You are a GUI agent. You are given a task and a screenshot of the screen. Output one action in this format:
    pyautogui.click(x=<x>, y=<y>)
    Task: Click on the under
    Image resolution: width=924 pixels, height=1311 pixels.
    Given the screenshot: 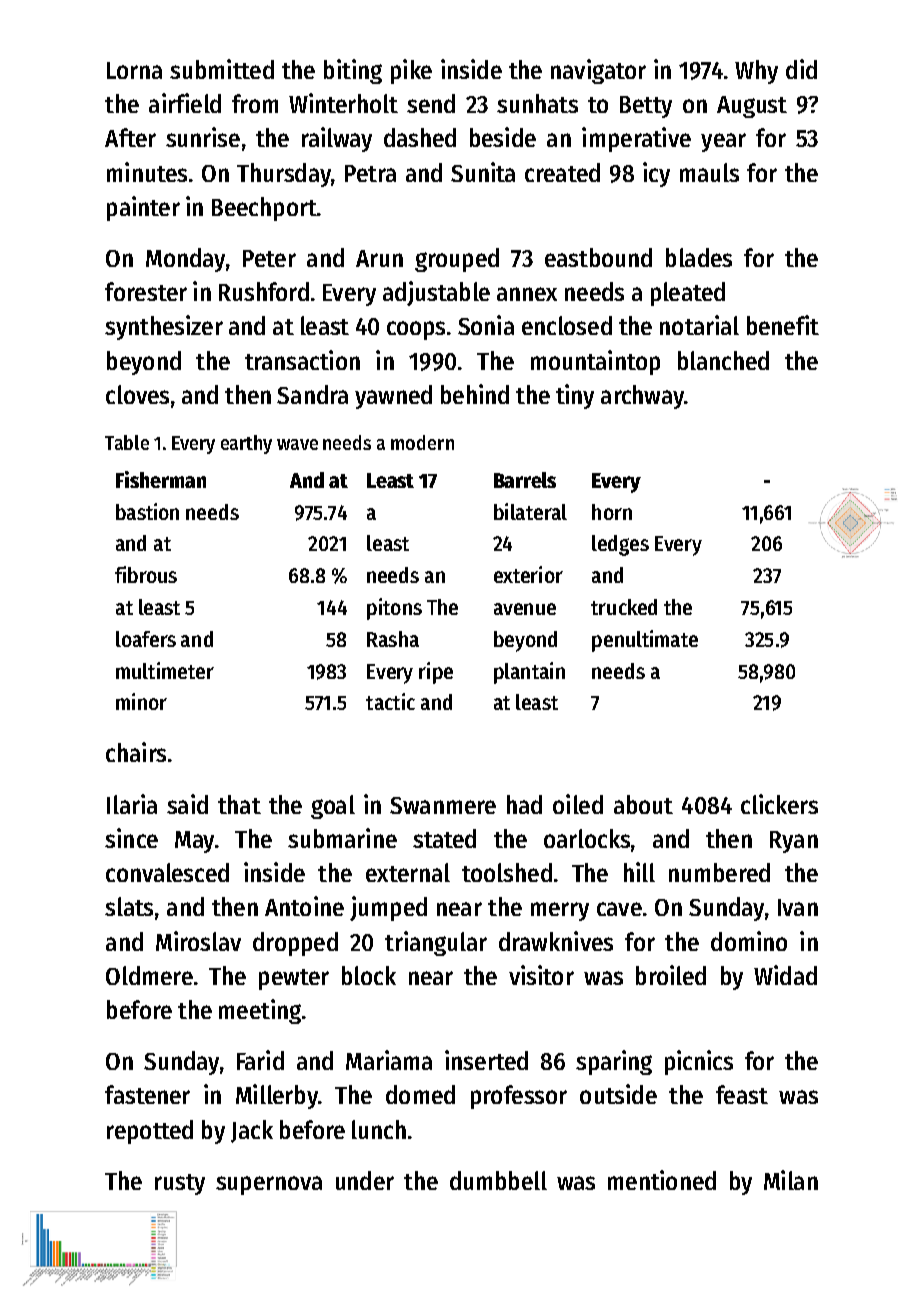 What is the action you would take?
    pyautogui.click(x=365, y=1180)
